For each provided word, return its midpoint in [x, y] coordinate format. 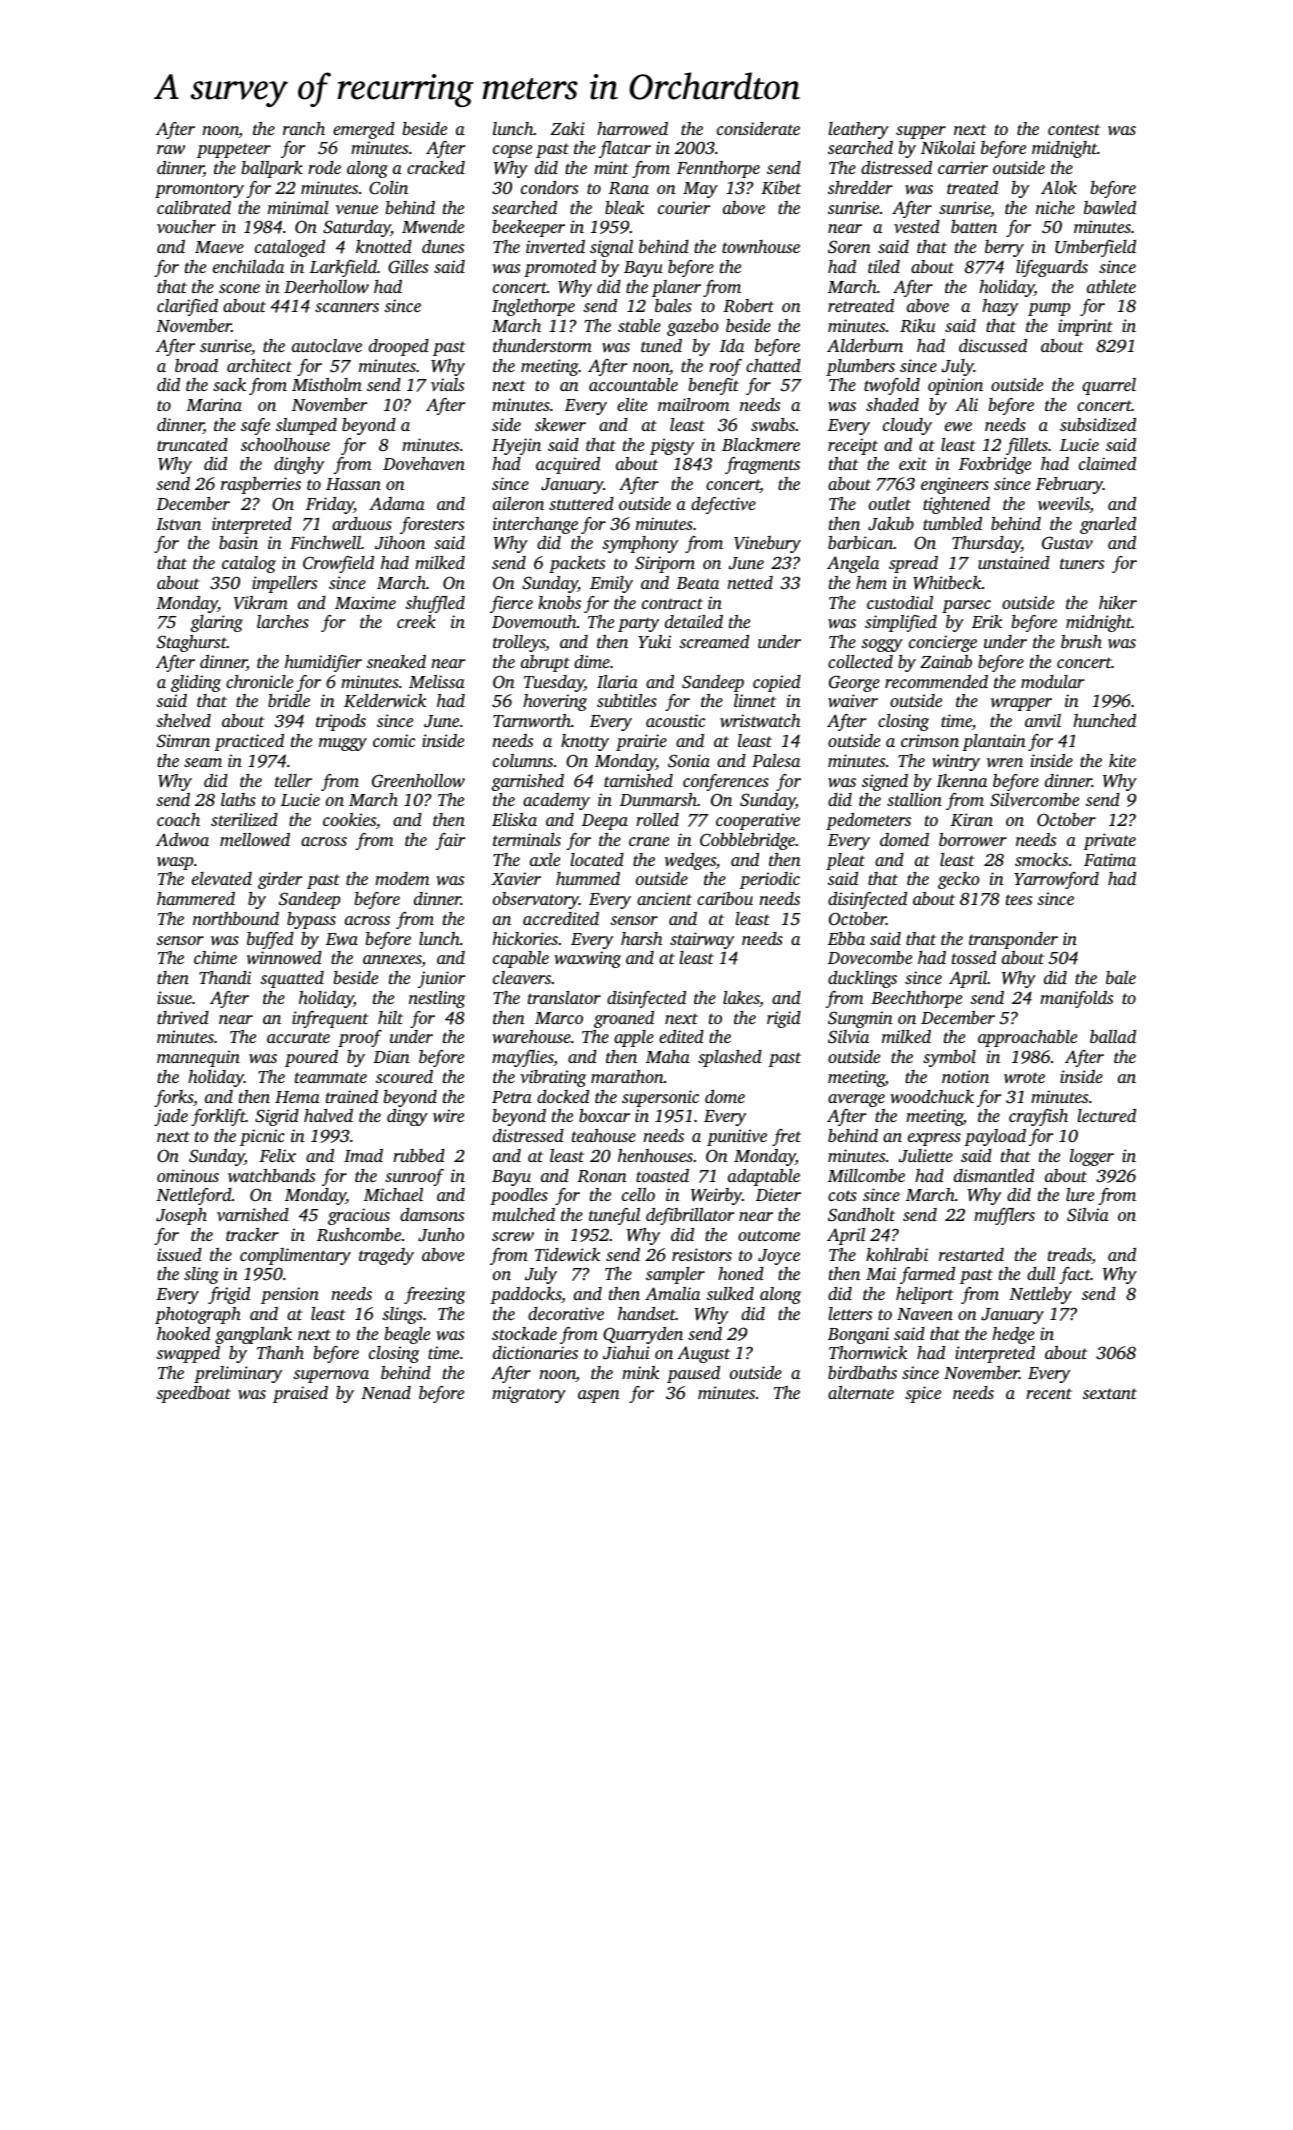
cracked [436, 167]
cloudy [907, 426]
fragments [762, 465]
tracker [252, 1234]
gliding [196, 683]
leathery [858, 130]
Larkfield [343, 268]
